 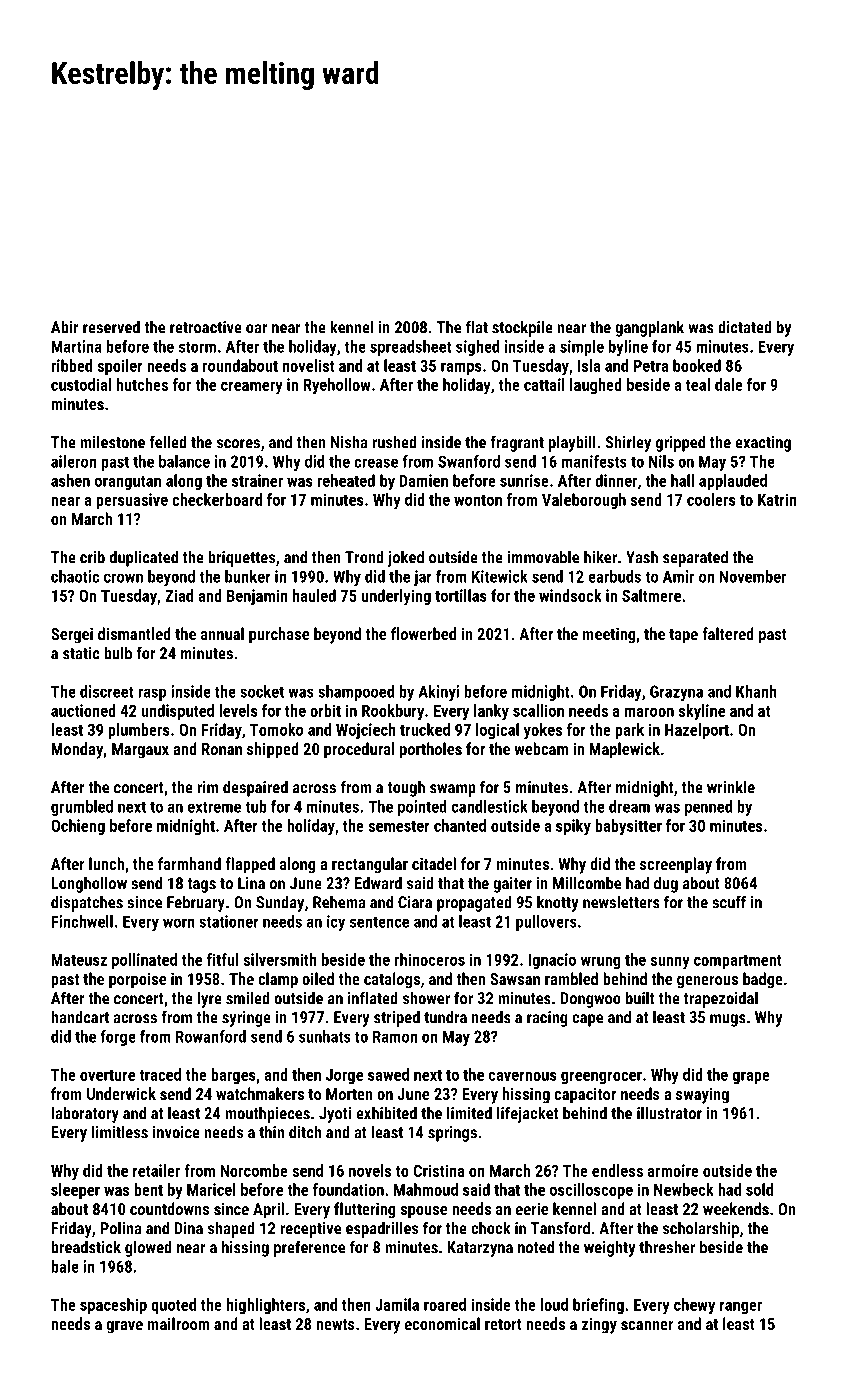 I want to click on bent, so click(x=148, y=1189).
